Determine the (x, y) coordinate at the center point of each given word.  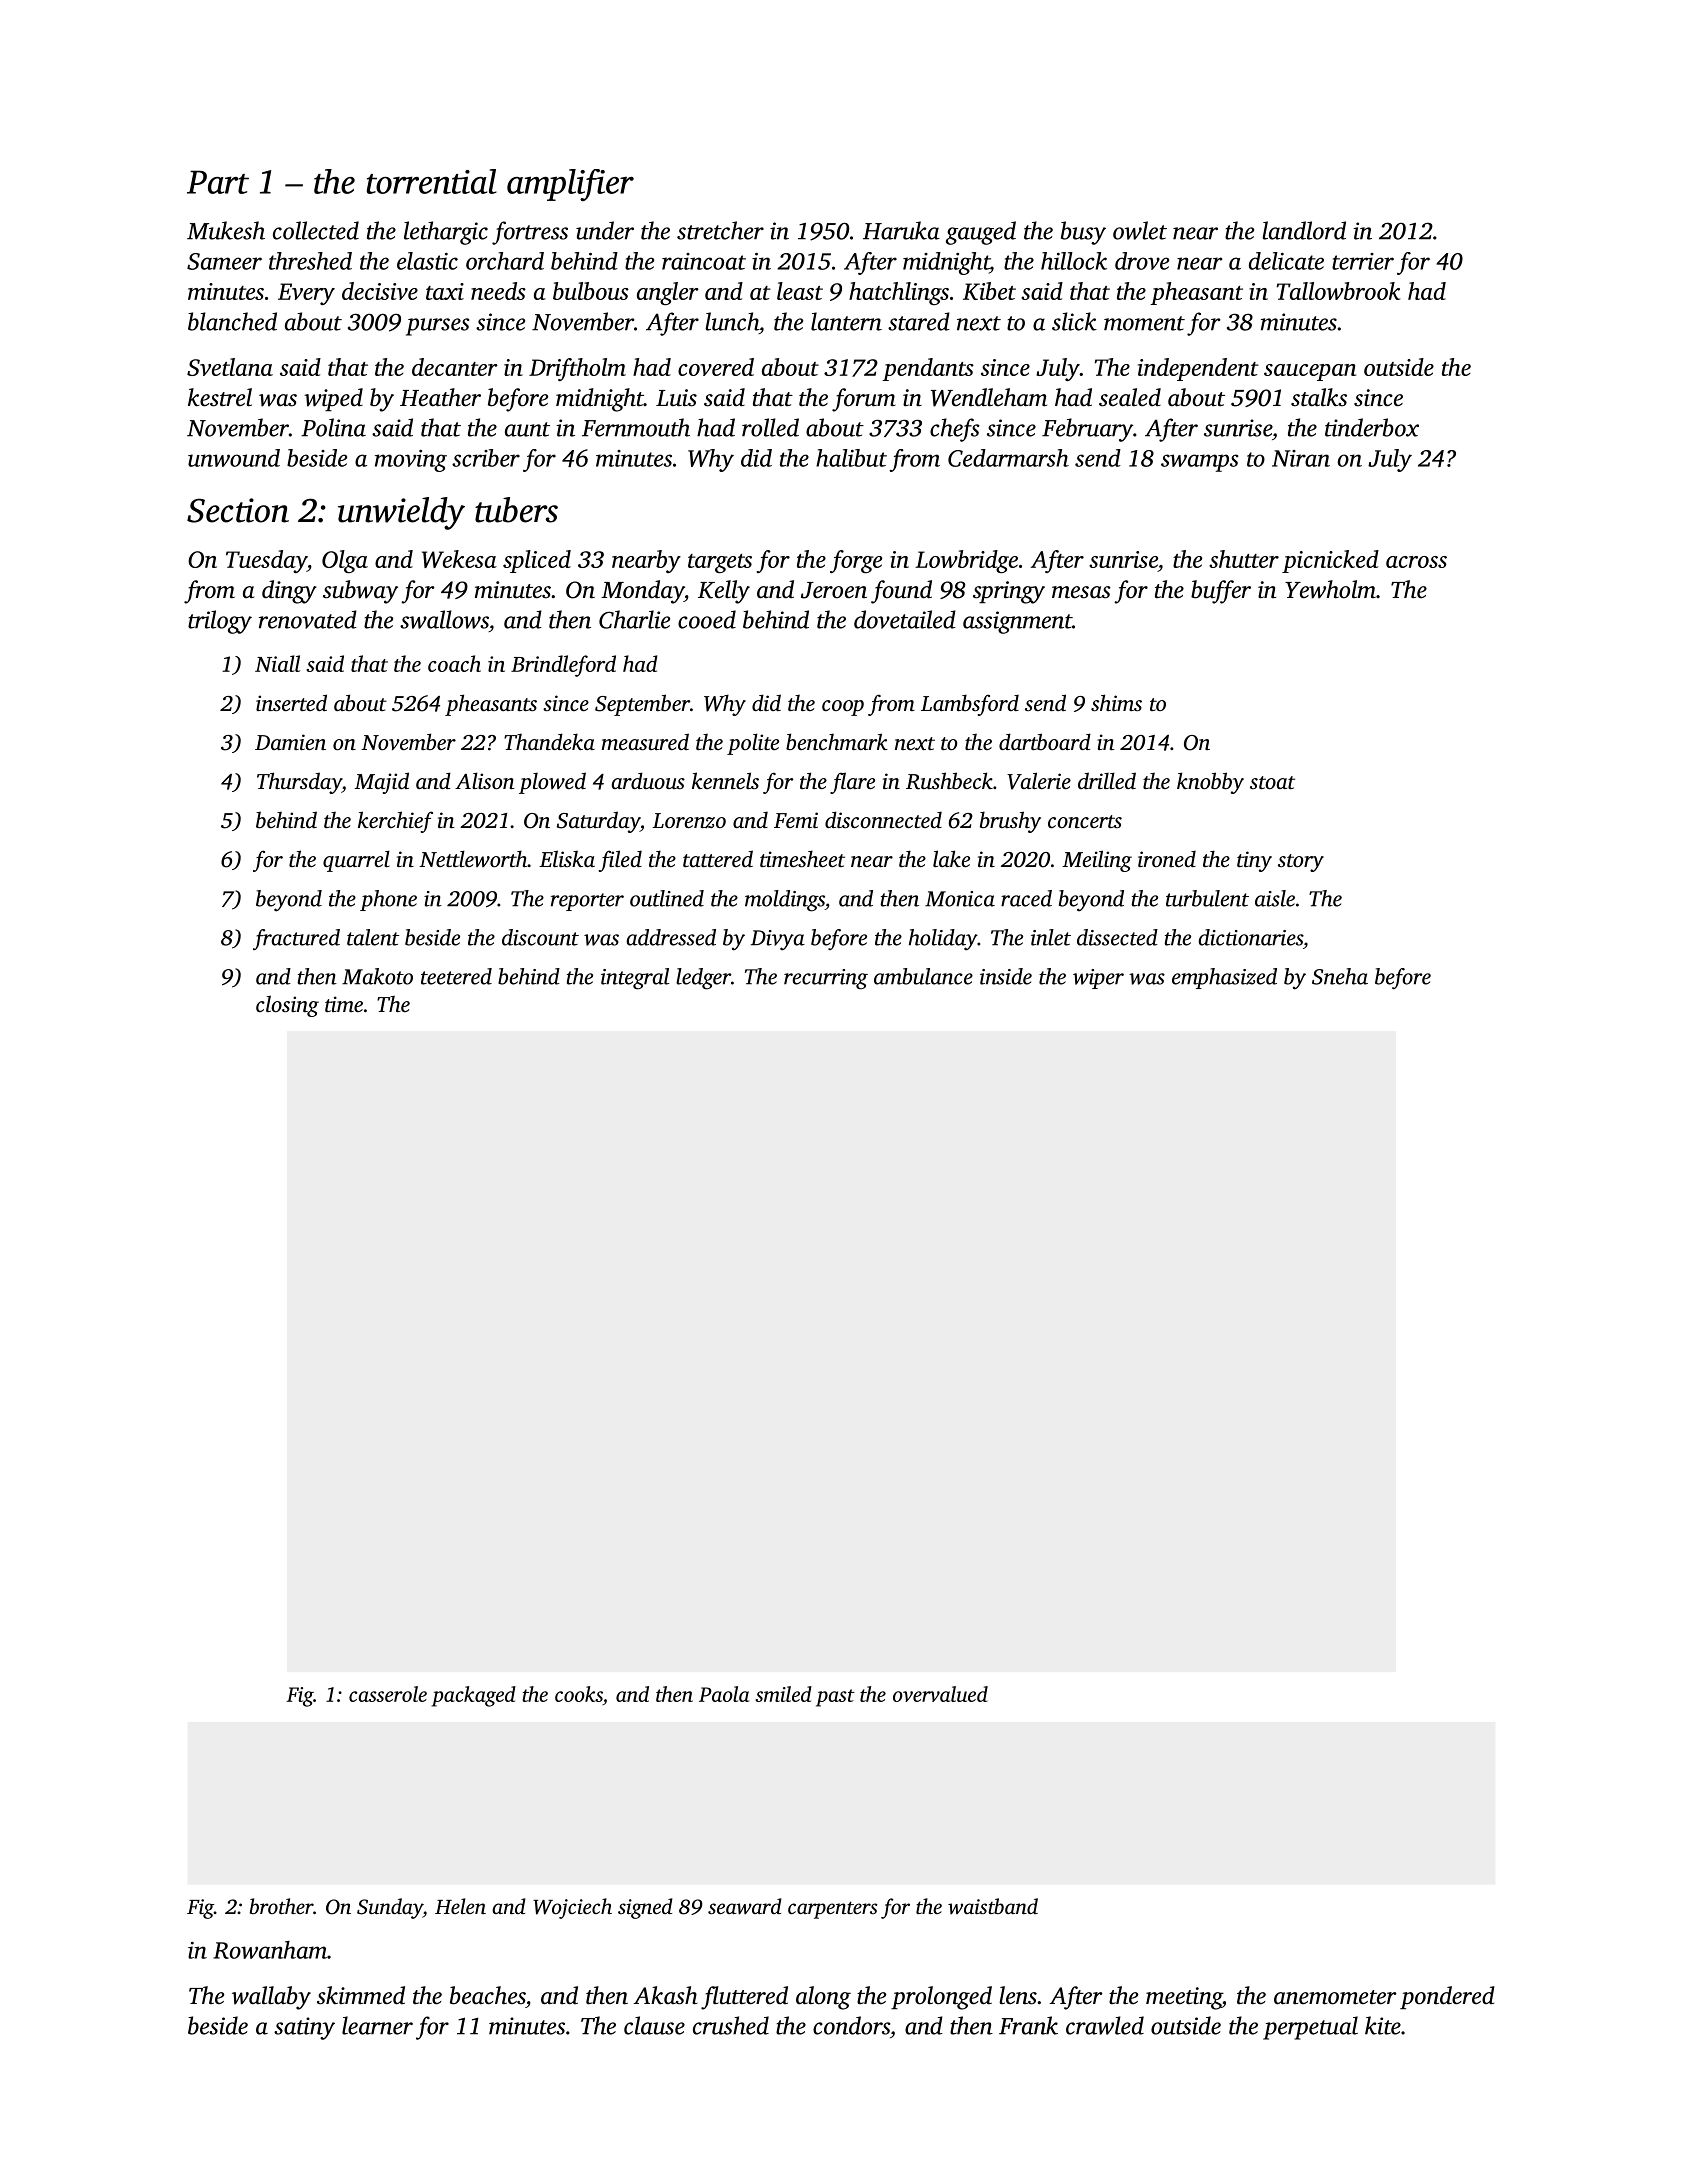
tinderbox (1372, 427)
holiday (943, 940)
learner (377, 2025)
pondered (1447, 1997)
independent (1198, 369)
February (1087, 430)
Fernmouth (636, 427)
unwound (234, 458)
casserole (388, 1694)
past (835, 1698)
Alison (485, 780)
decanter (455, 367)
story (1301, 863)
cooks (579, 1694)
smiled (783, 1694)
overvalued (940, 1694)
